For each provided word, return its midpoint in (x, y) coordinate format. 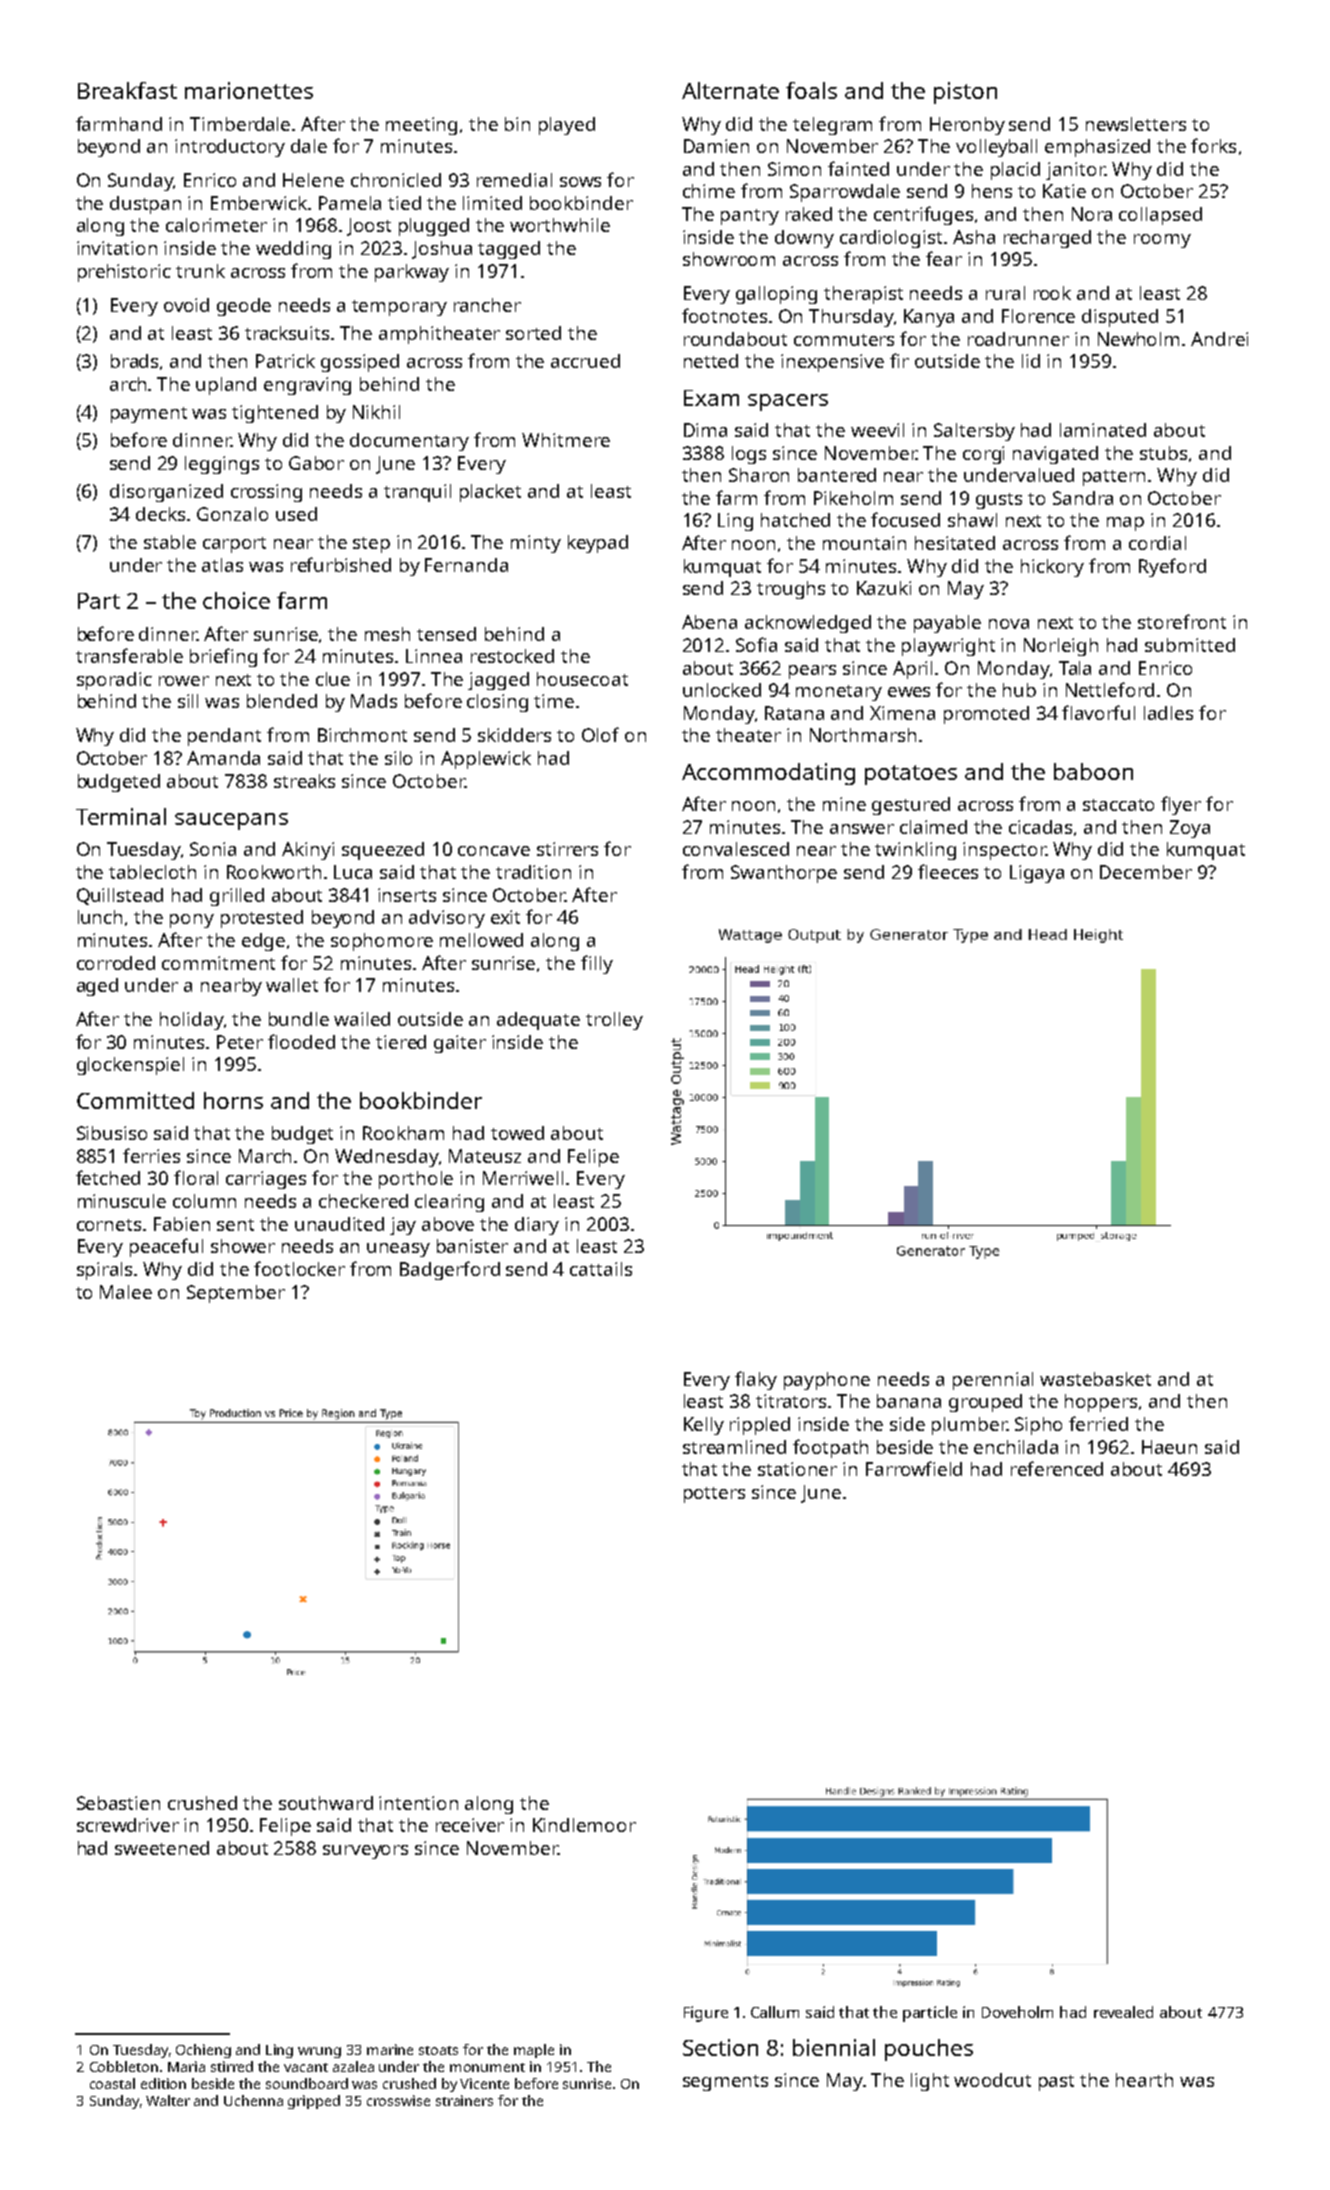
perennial (993, 1381)
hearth (1144, 2080)
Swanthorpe (784, 874)
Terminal (121, 816)
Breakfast (127, 90)
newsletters (1136, 124)
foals (811, 90)
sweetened (162, 1848)
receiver (470, 1825)
